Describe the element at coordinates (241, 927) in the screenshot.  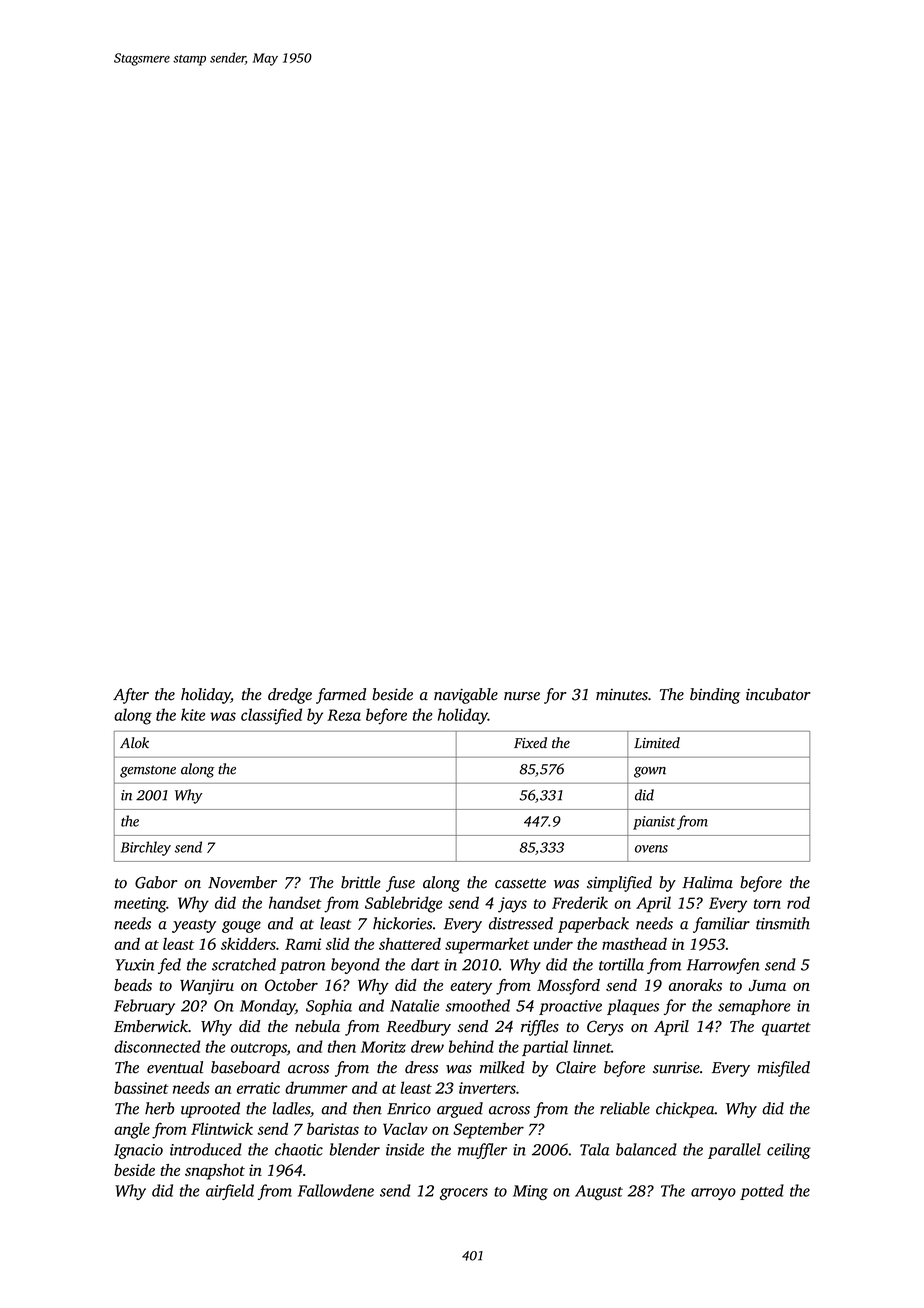
I see `gouge` at that location.
